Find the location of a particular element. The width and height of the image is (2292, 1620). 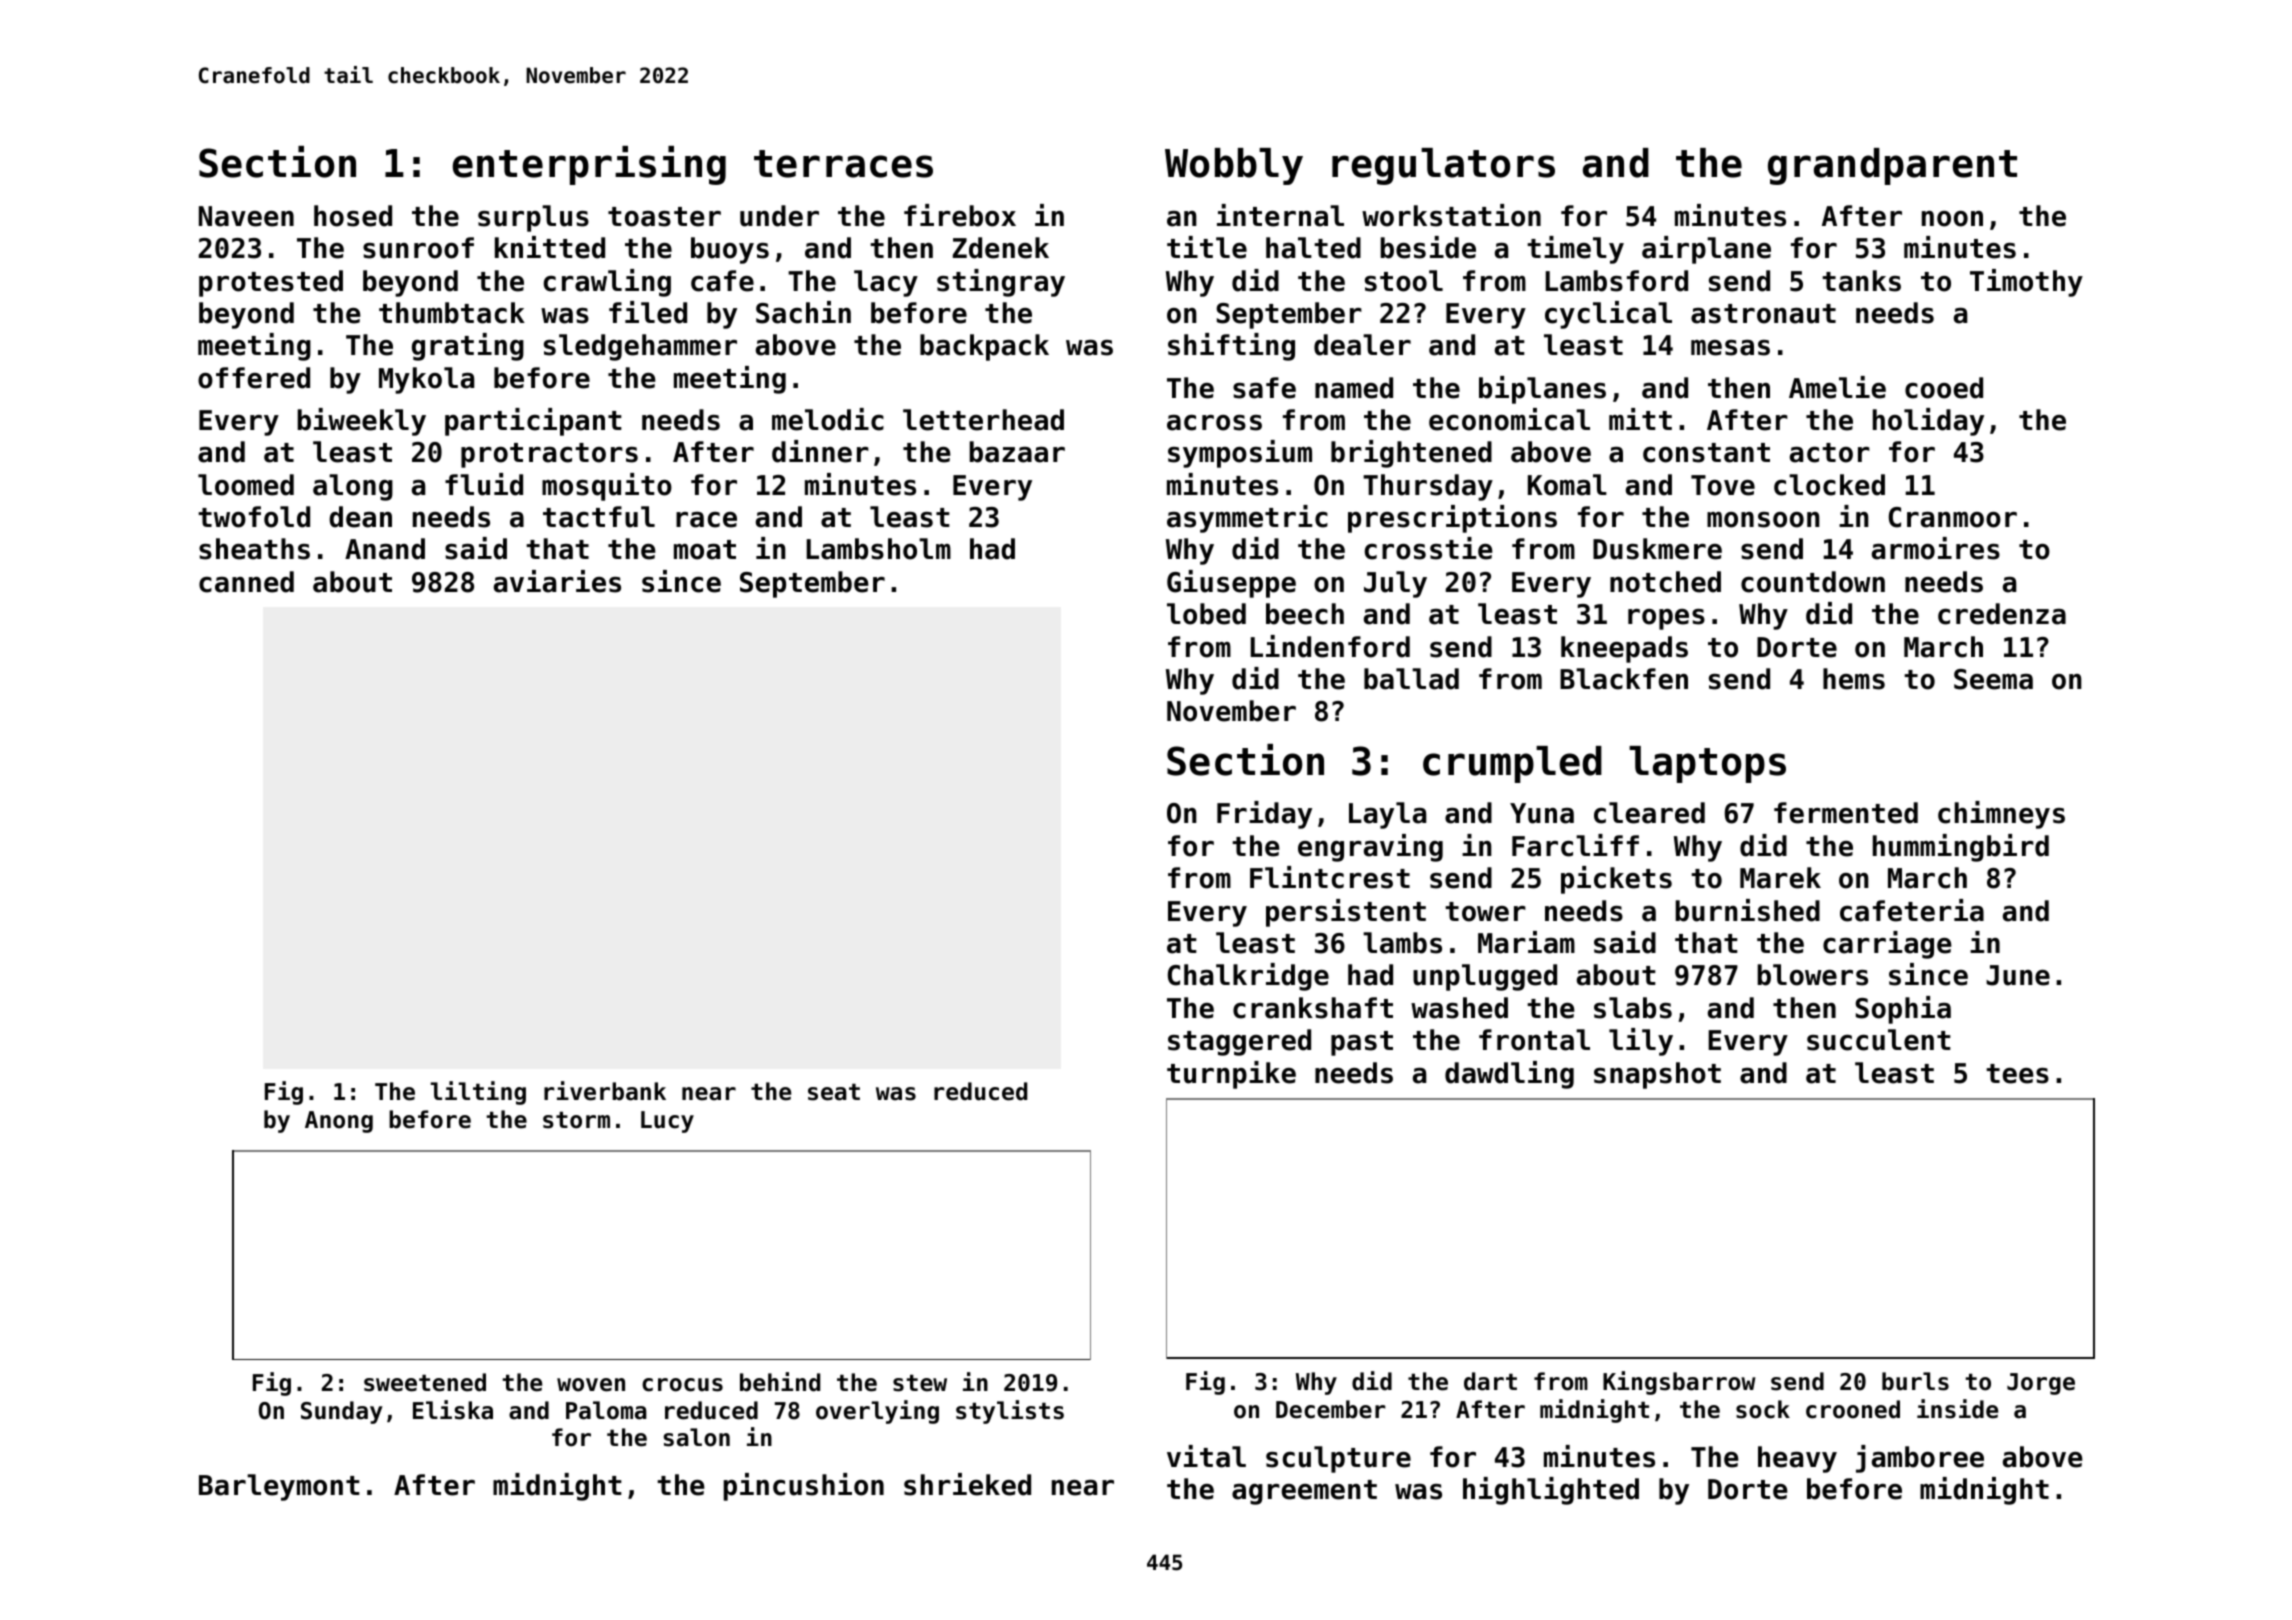

turnpike is located at coordinates (1231, 1075).
